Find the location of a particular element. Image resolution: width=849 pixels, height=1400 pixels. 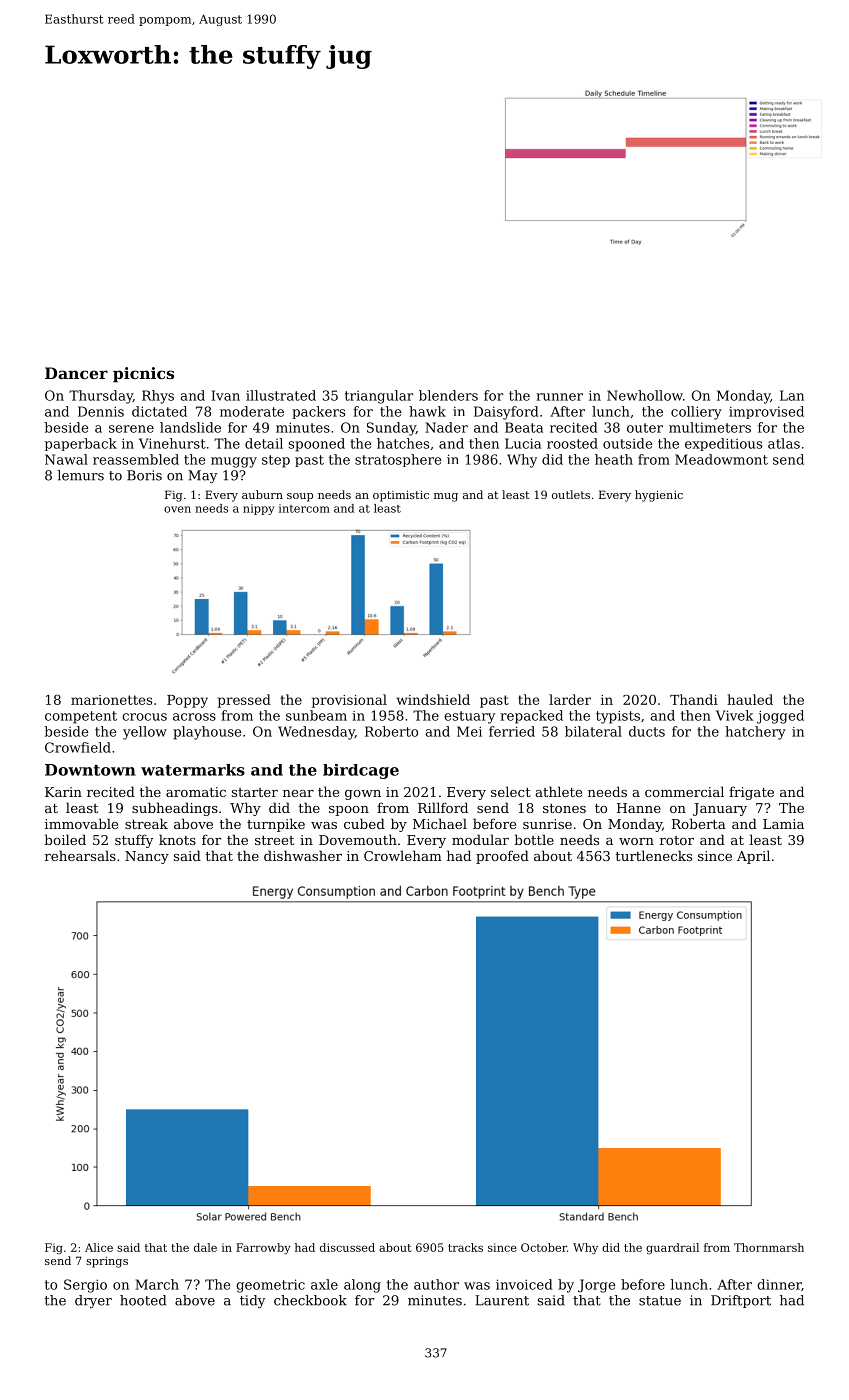

provisional is located at coordinates (349, 701).
